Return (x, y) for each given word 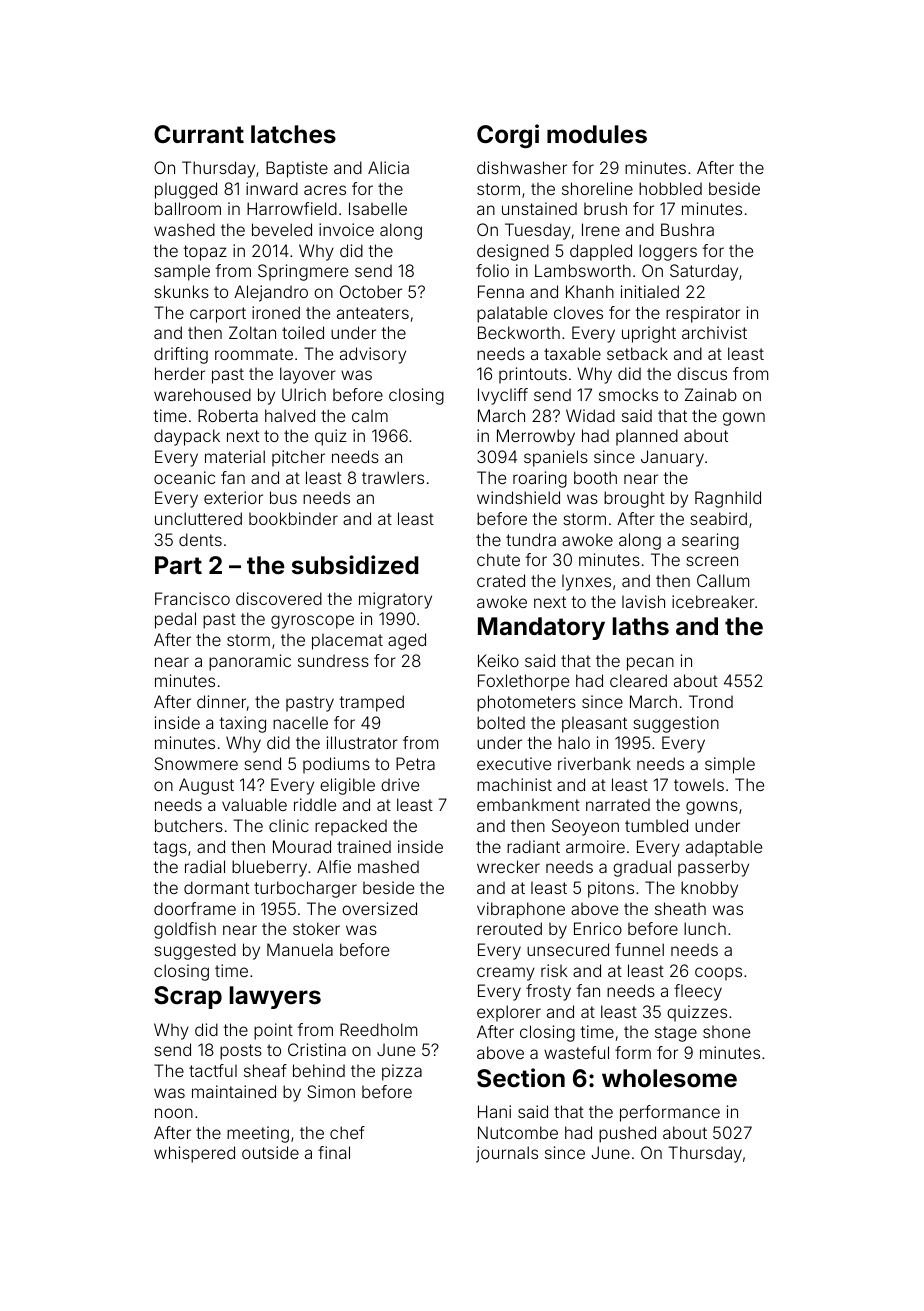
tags (170, 849)
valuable (254, 804)
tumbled (656, 825)
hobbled (670, 188)
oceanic (184, 477)
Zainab (711, 394)
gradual (642, 868)
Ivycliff (503, 396)
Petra (415, 763)
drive (400, 784)
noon (174, 1113)
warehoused (202, 394)
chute (498, 559)
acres (325, 190)
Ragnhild (728, 499)
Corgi (508, 136)
